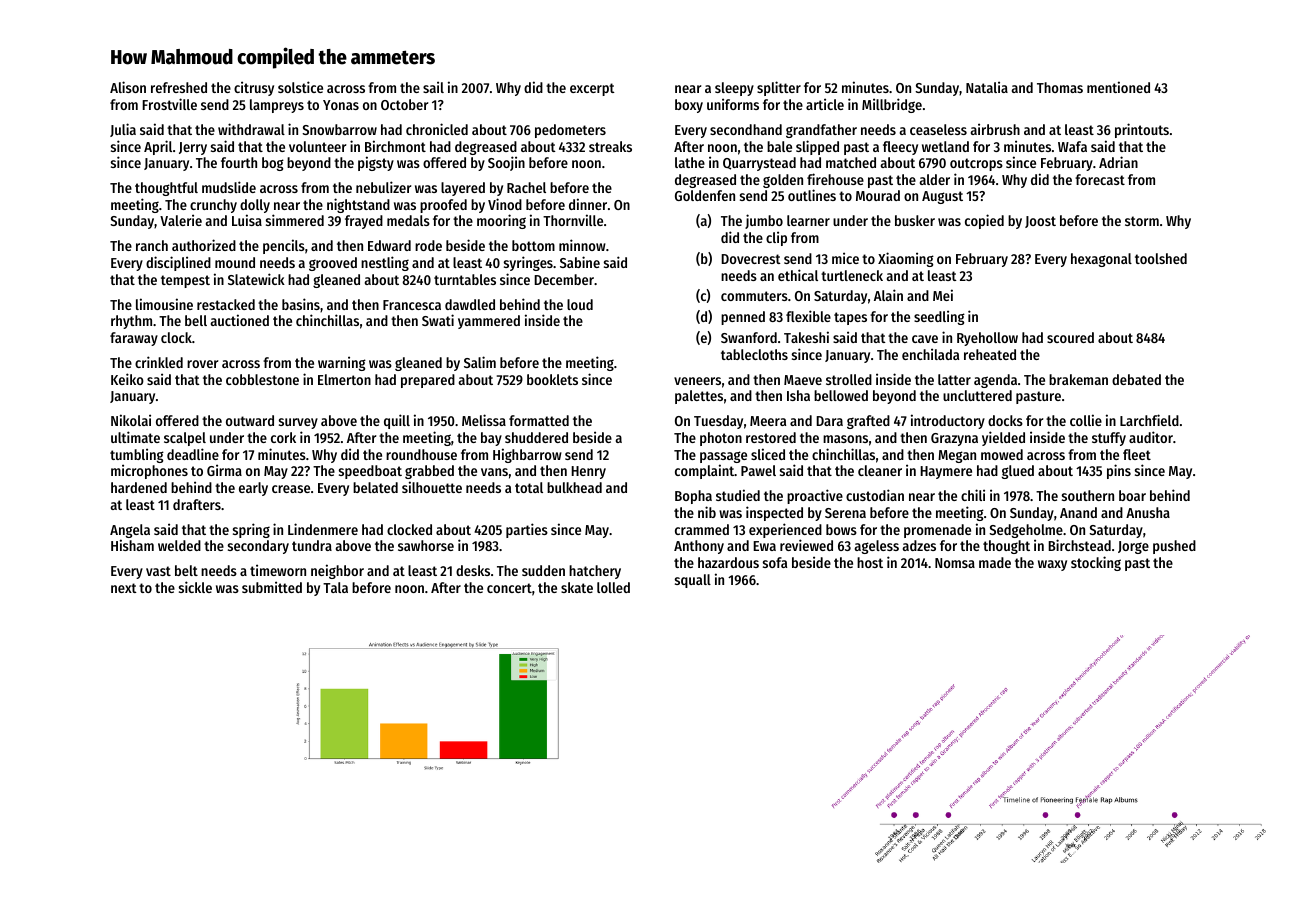  Describe the element at coordinates (224, 470) in the screenshot. I see `Girma` at that location.
